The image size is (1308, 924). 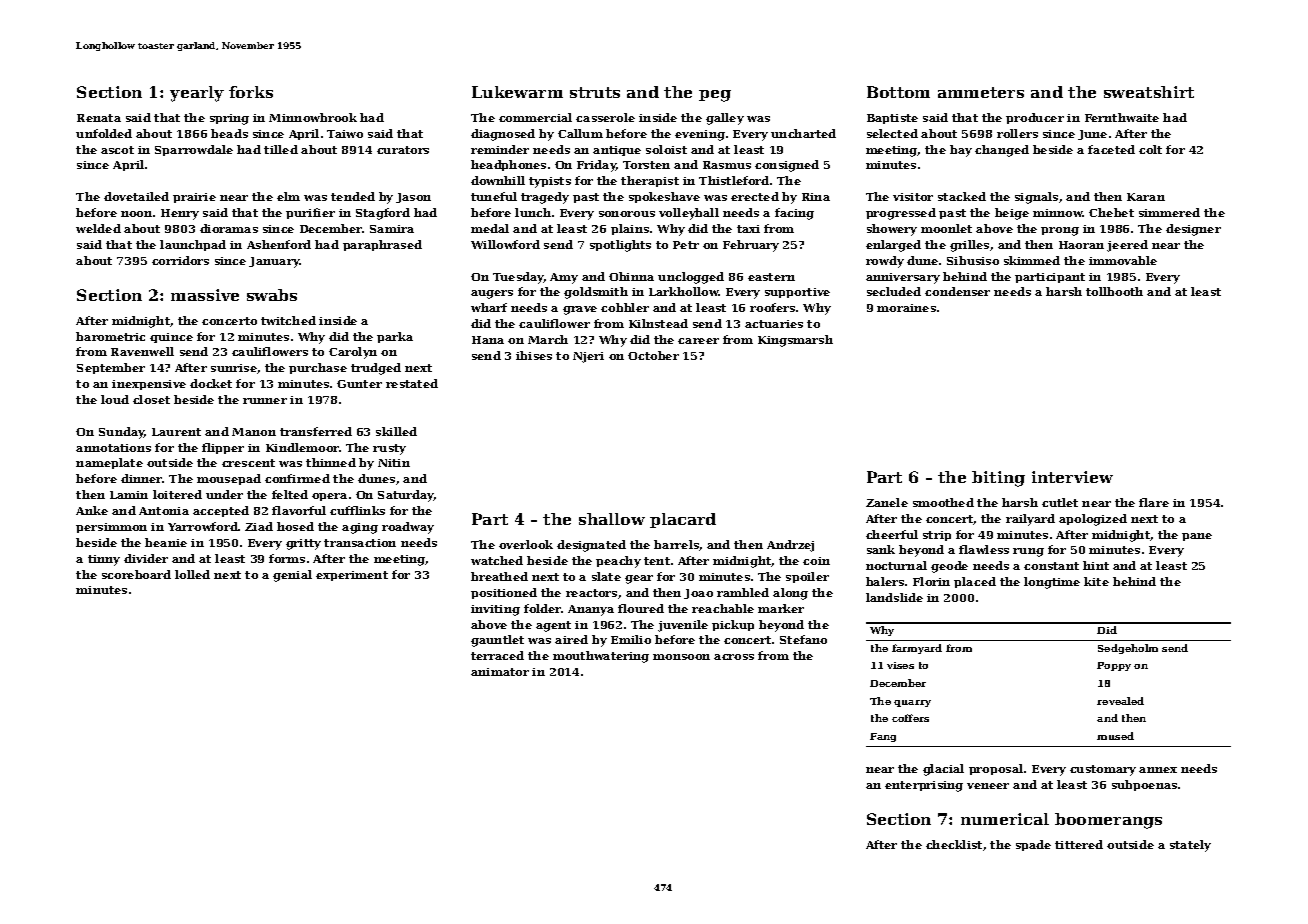 I want to click on forks, so click(x=251, y=92).
